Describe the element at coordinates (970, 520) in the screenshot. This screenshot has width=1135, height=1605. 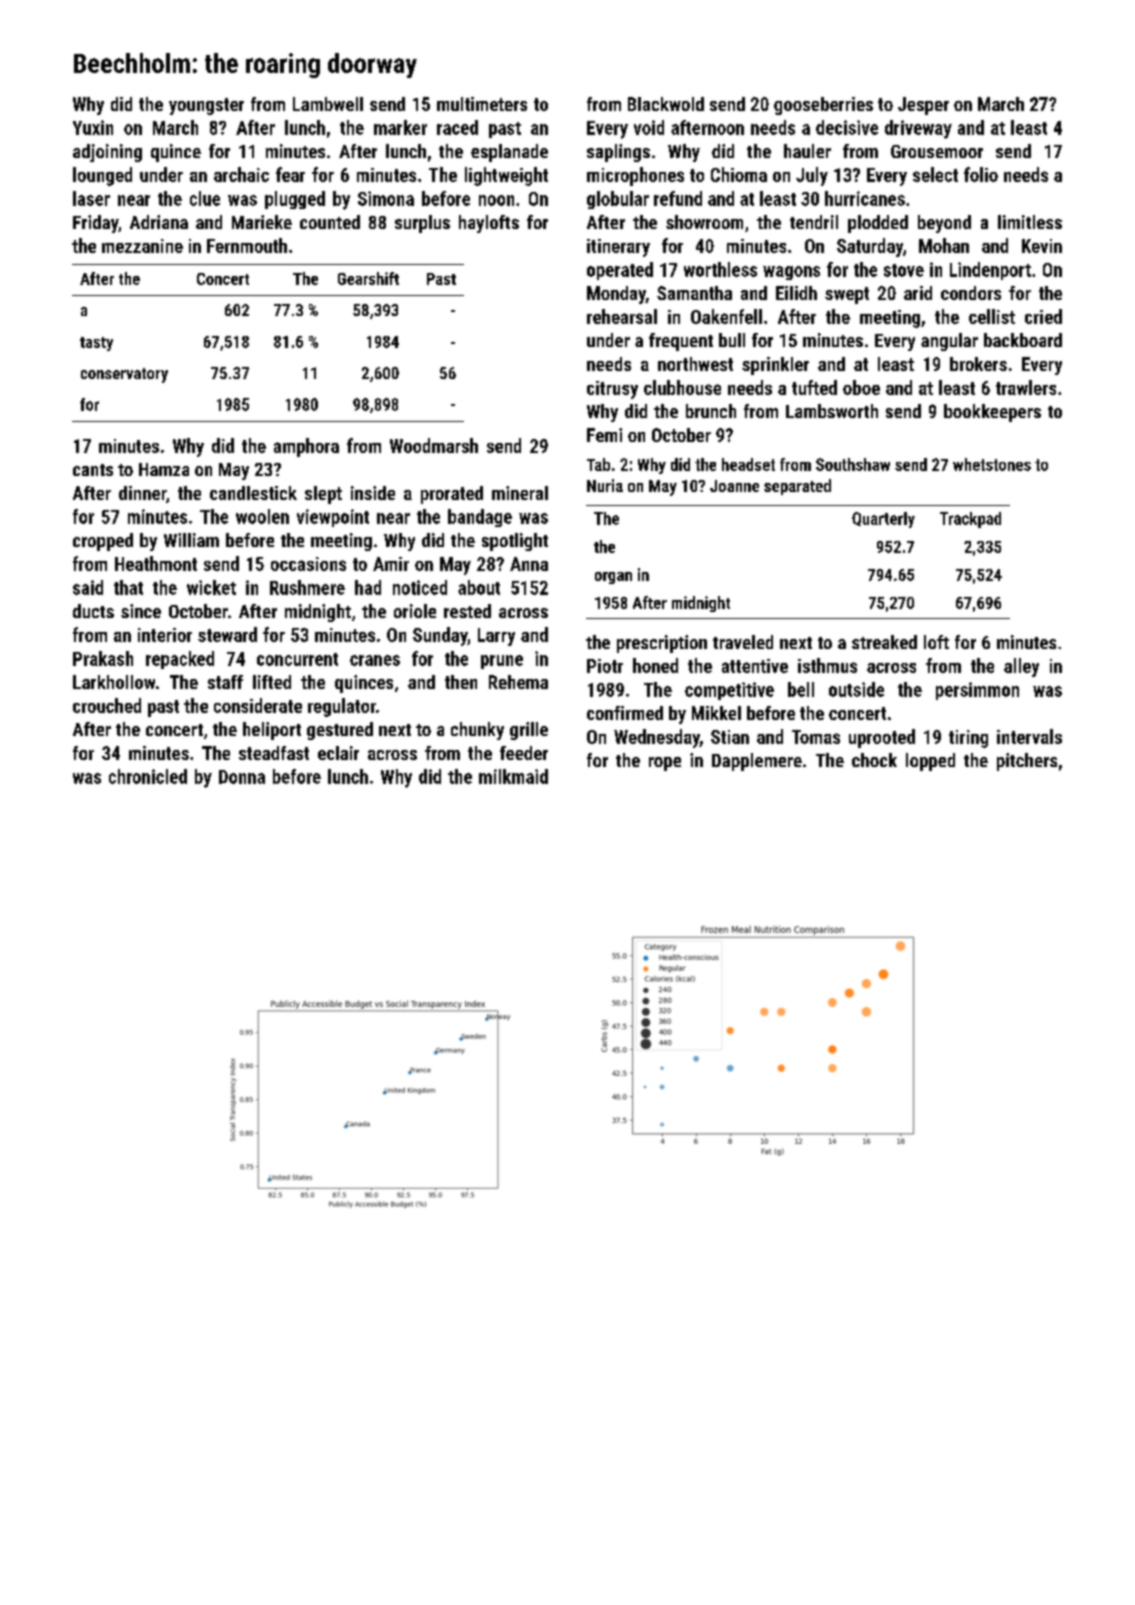
I see `Trackpad` at that location.
